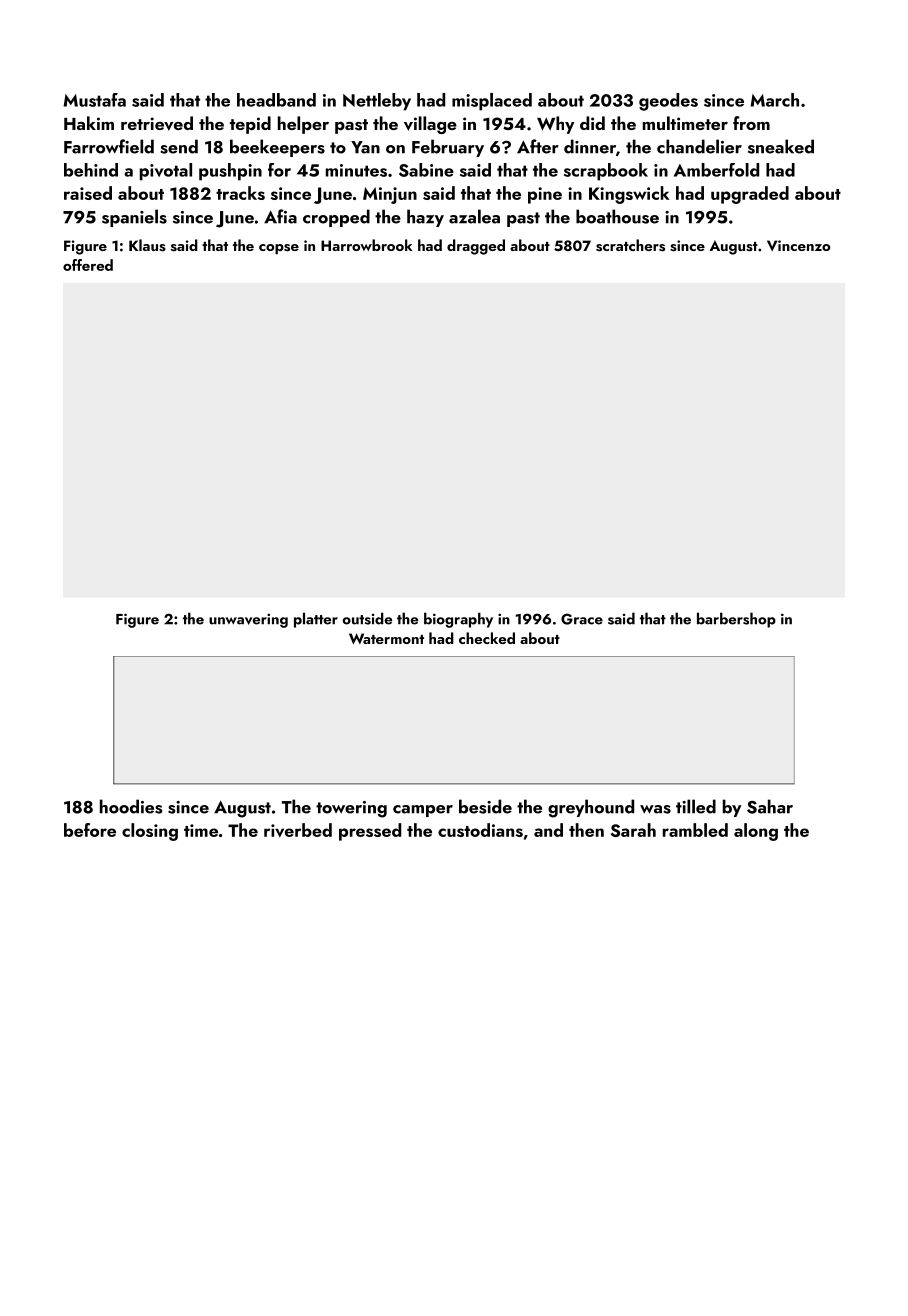 This page has width=908, height=1316. What do you see at coordinates (630, 245) in the page?
I see `scratchers` at bounding box center [630, 245].
